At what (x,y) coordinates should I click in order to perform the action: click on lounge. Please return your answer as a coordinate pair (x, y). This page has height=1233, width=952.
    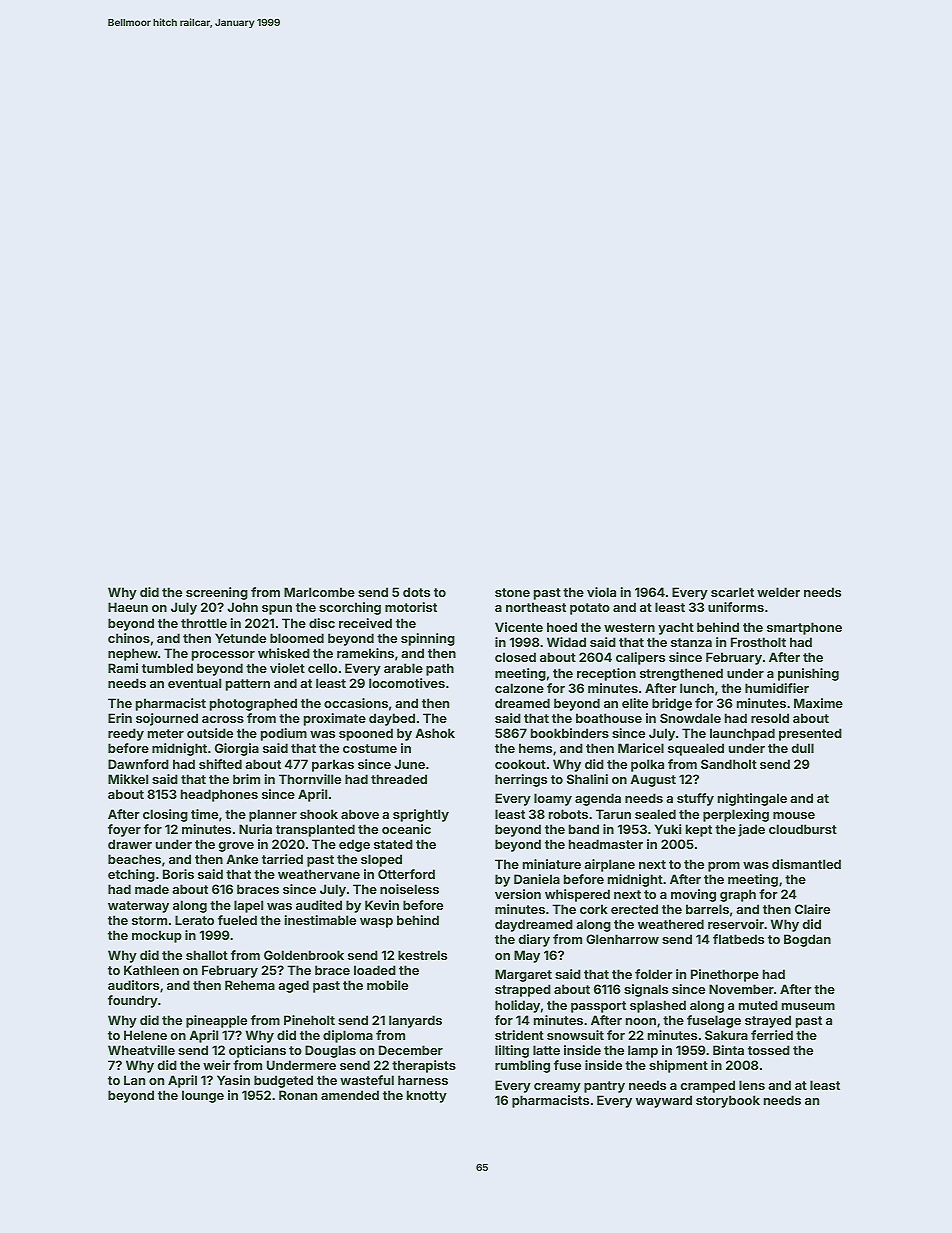
    Looking at the image, I should click on (203, 1096).
